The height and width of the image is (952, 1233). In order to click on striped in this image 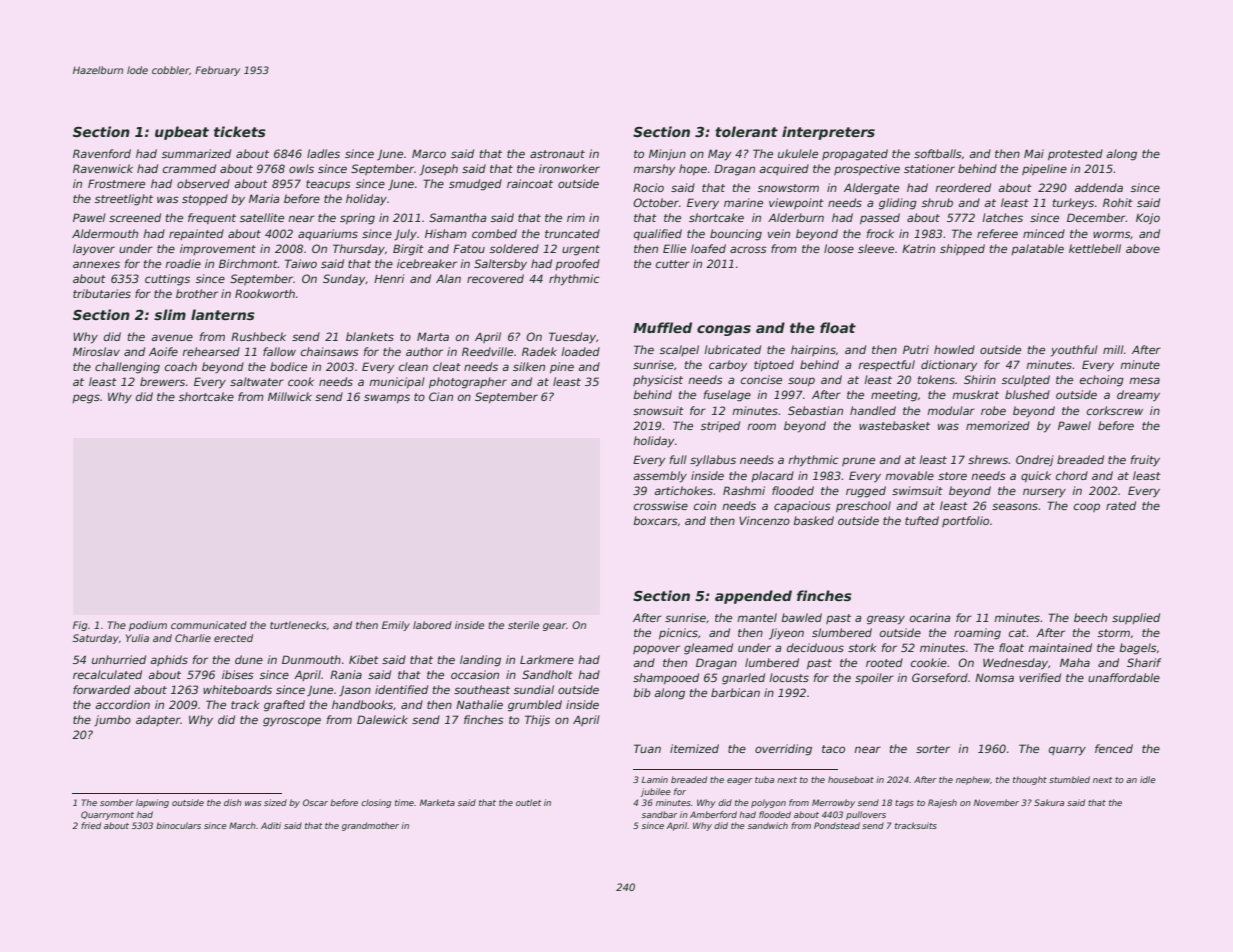, I will do `click(720, 427)`.
